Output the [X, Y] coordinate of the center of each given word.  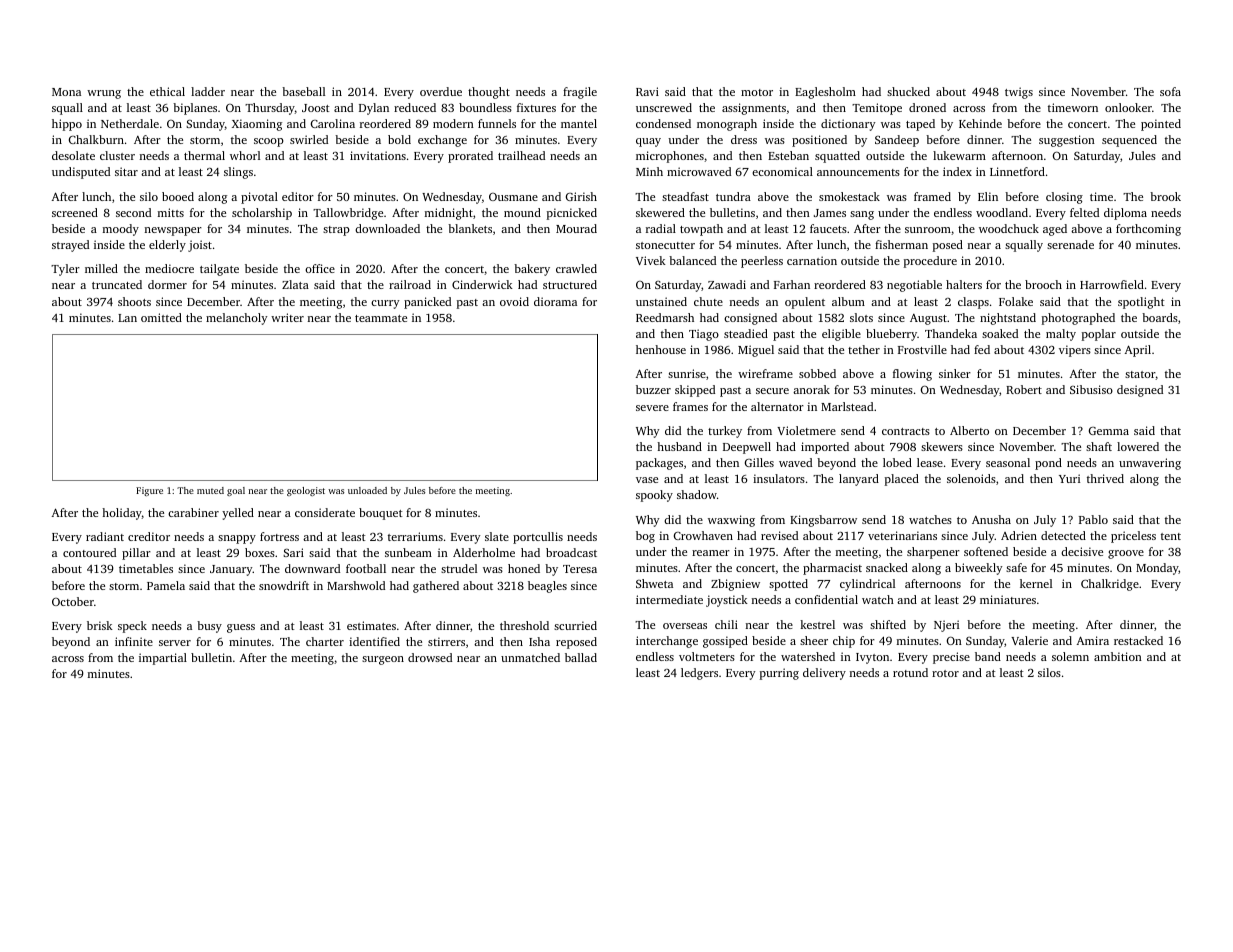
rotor [945, 673]
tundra [733, 196]
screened [75, 212]
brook [1165, 196]
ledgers [699, 674]
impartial [163, 659]
